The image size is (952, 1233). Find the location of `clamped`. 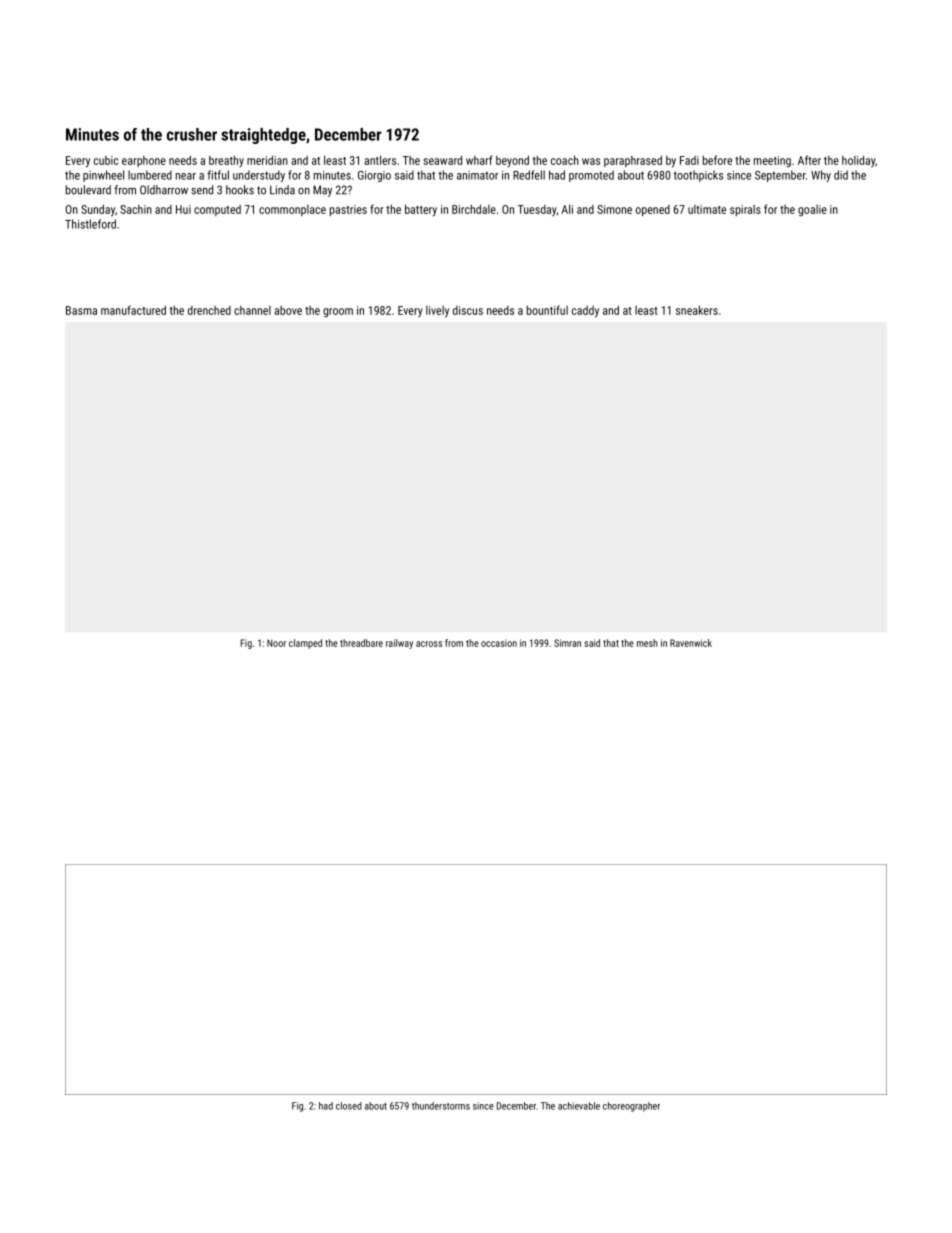

clamped is located at coordinates (305, 644).
